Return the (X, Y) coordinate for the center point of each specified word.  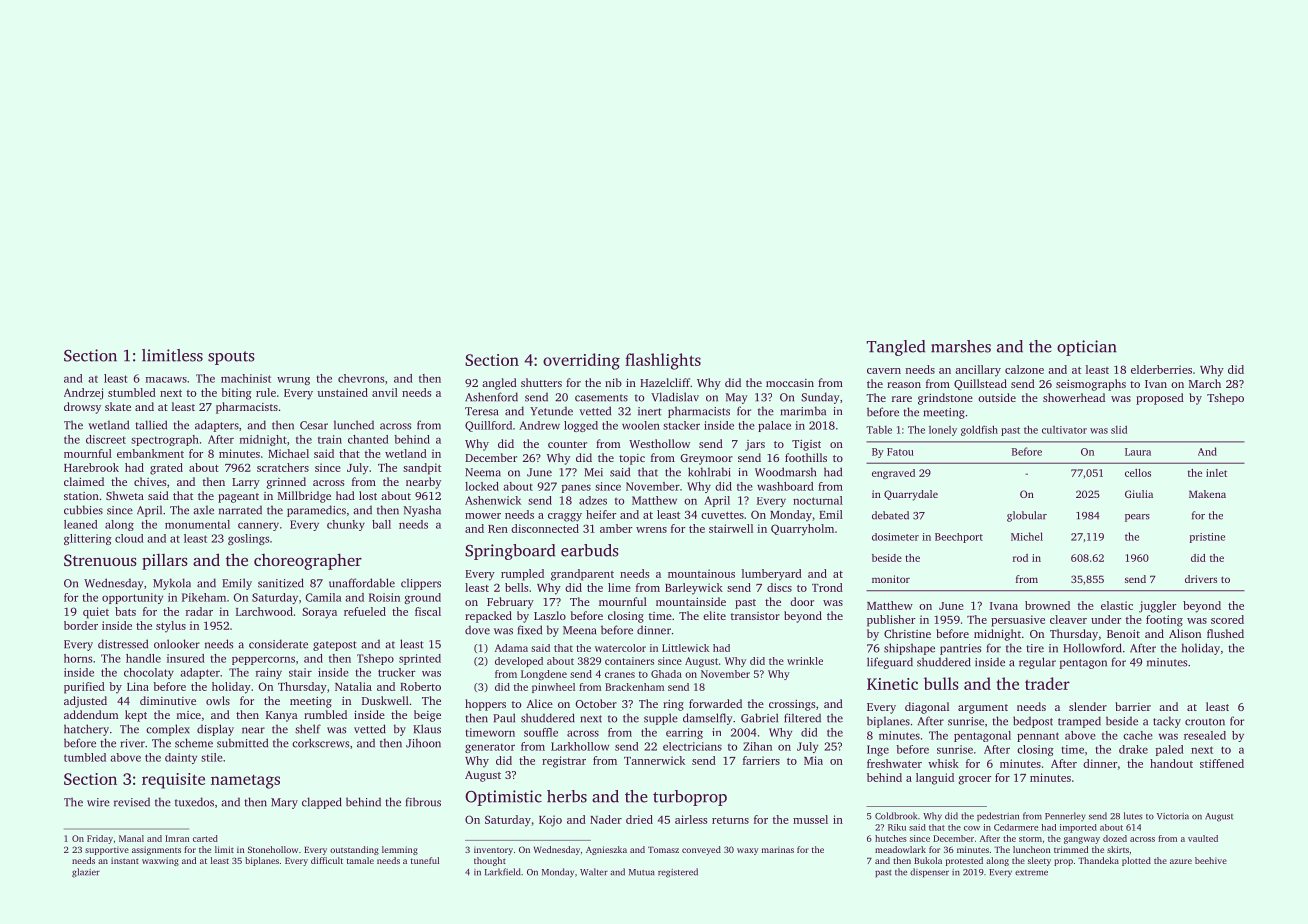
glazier (86, 873)
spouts (231, 358)
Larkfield (503, 872)
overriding (581, 361)
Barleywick (694, 589)
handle (143, 658)
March (1205, 383)
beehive (1211, 860)
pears (1137, 518)
